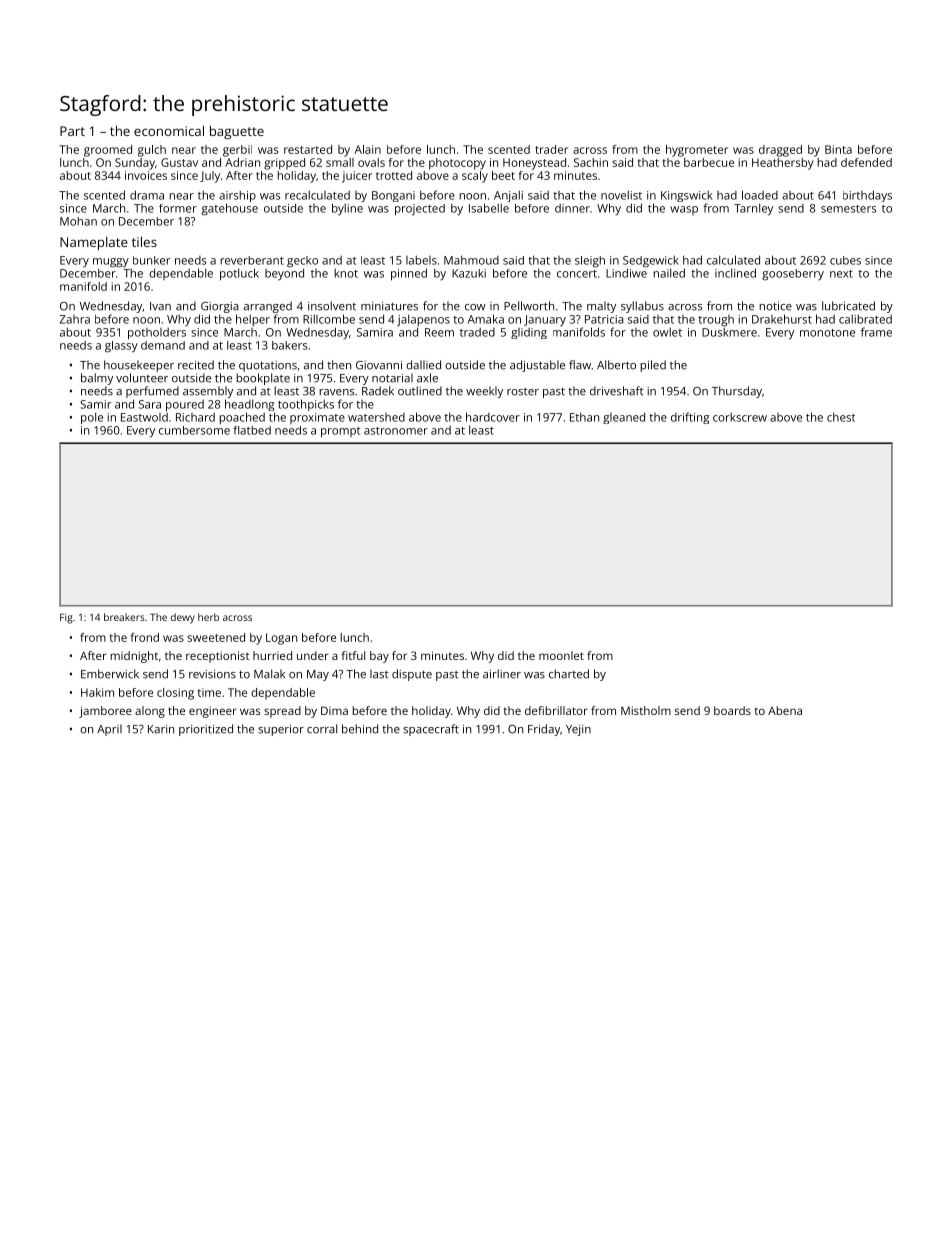 The height and width of the screenshot is (1233, 952). What do you see at coordinates (561, 655) in the screenshot?
I see `moonlet` at bounding box center [561, 655].
